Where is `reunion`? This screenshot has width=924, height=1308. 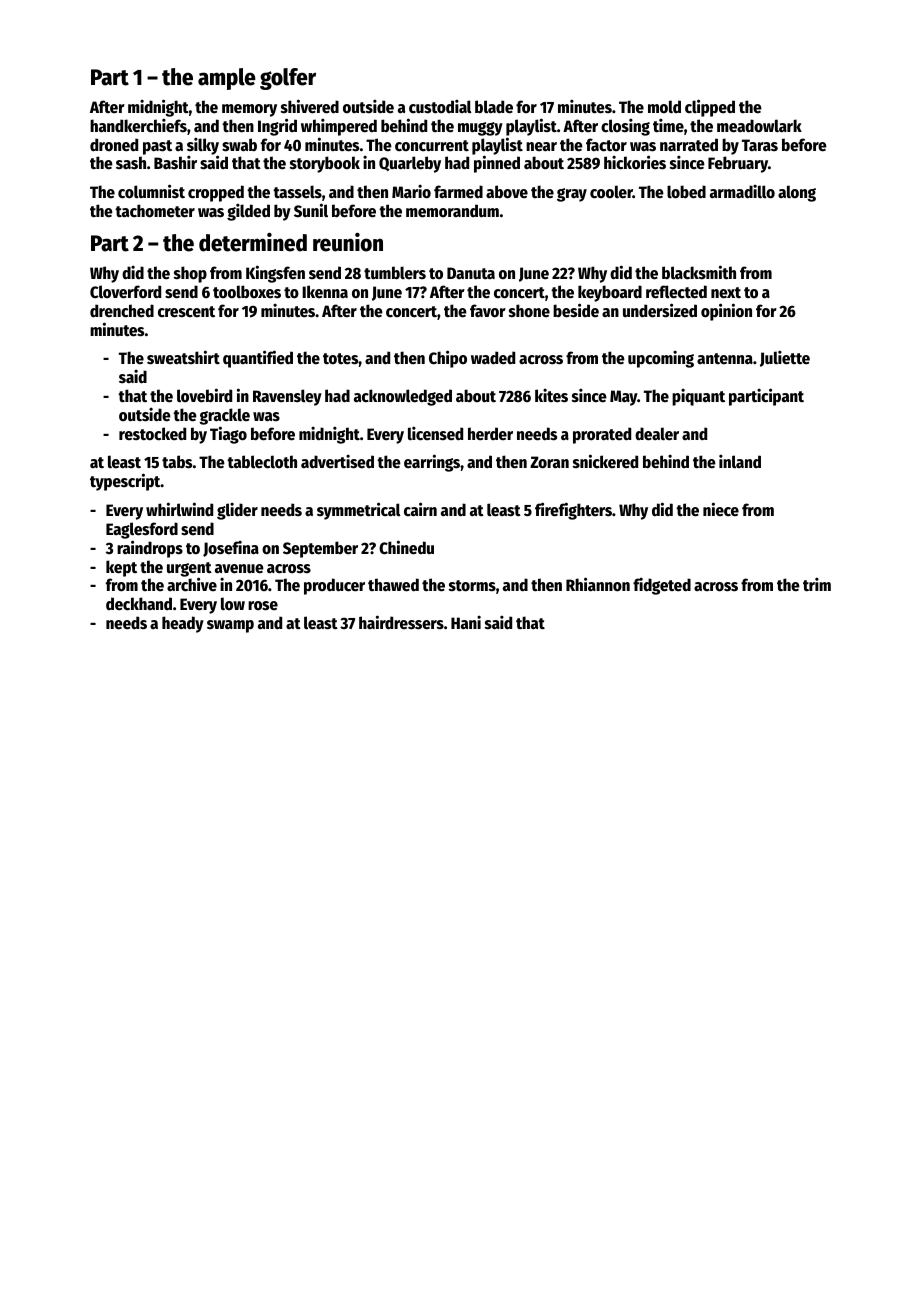
reunion is located at coordinates (348, 242).
